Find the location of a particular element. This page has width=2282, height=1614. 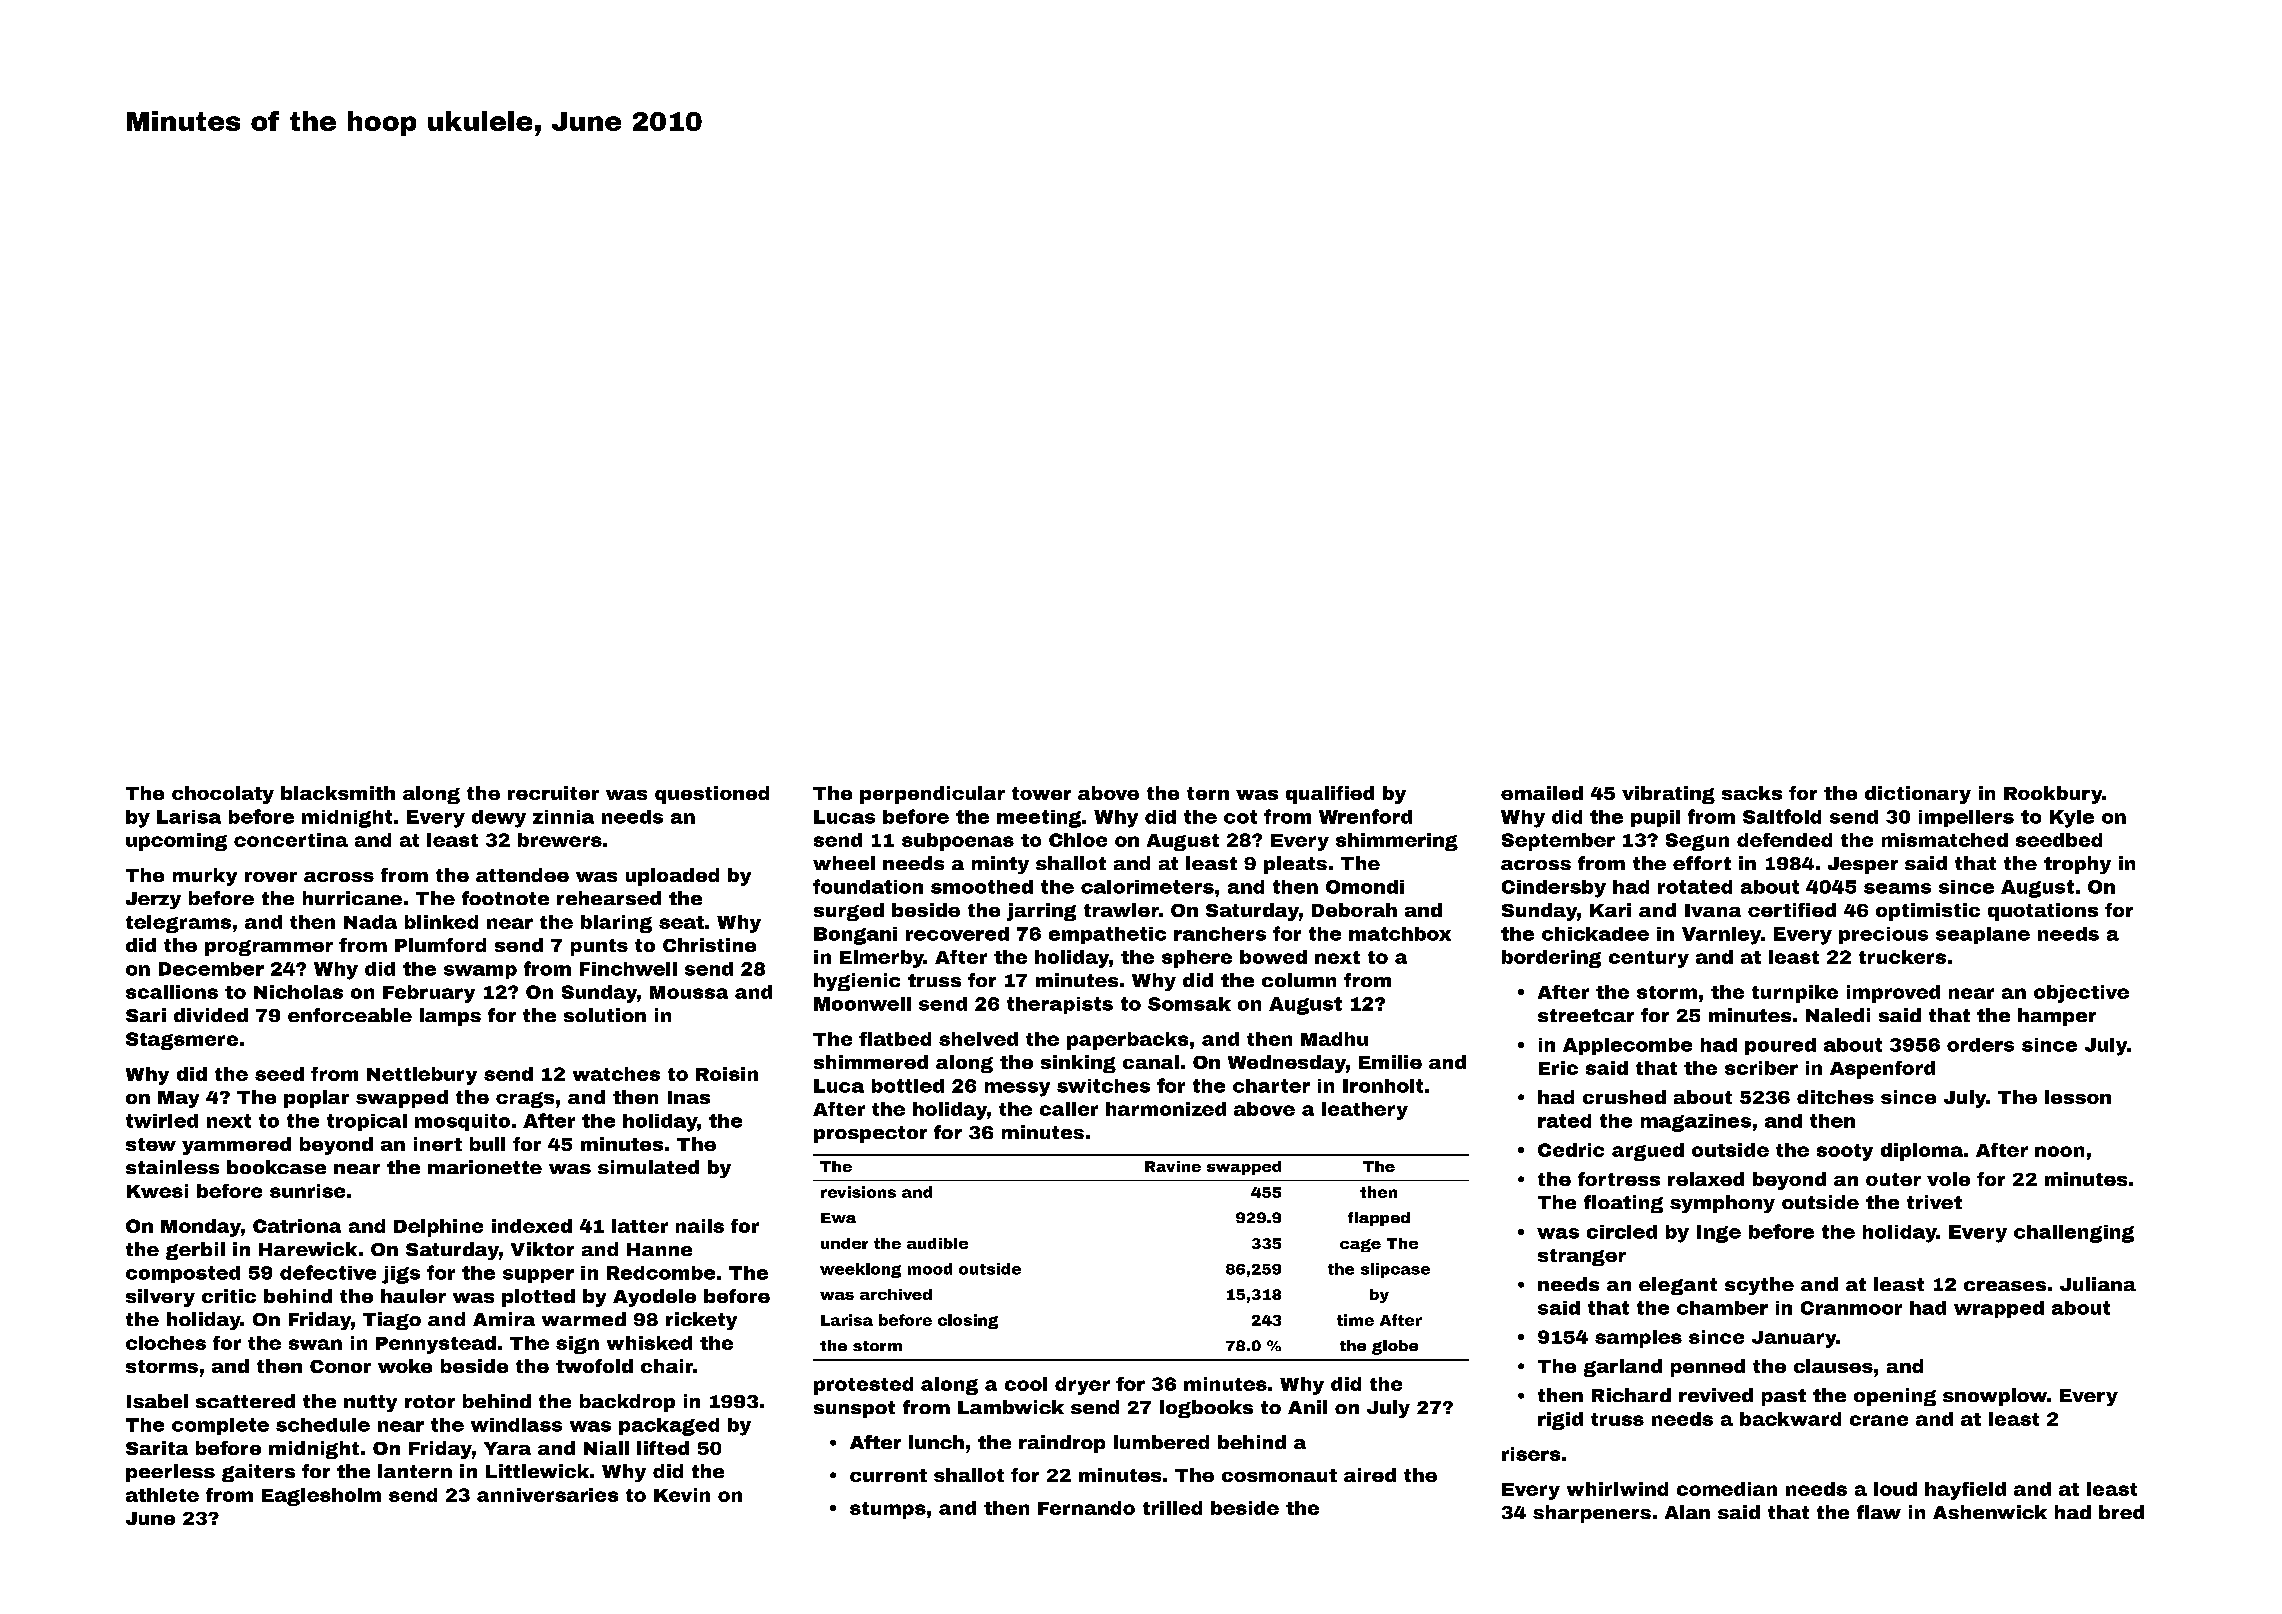

blacksmith is located at coordinates (338, 793).
